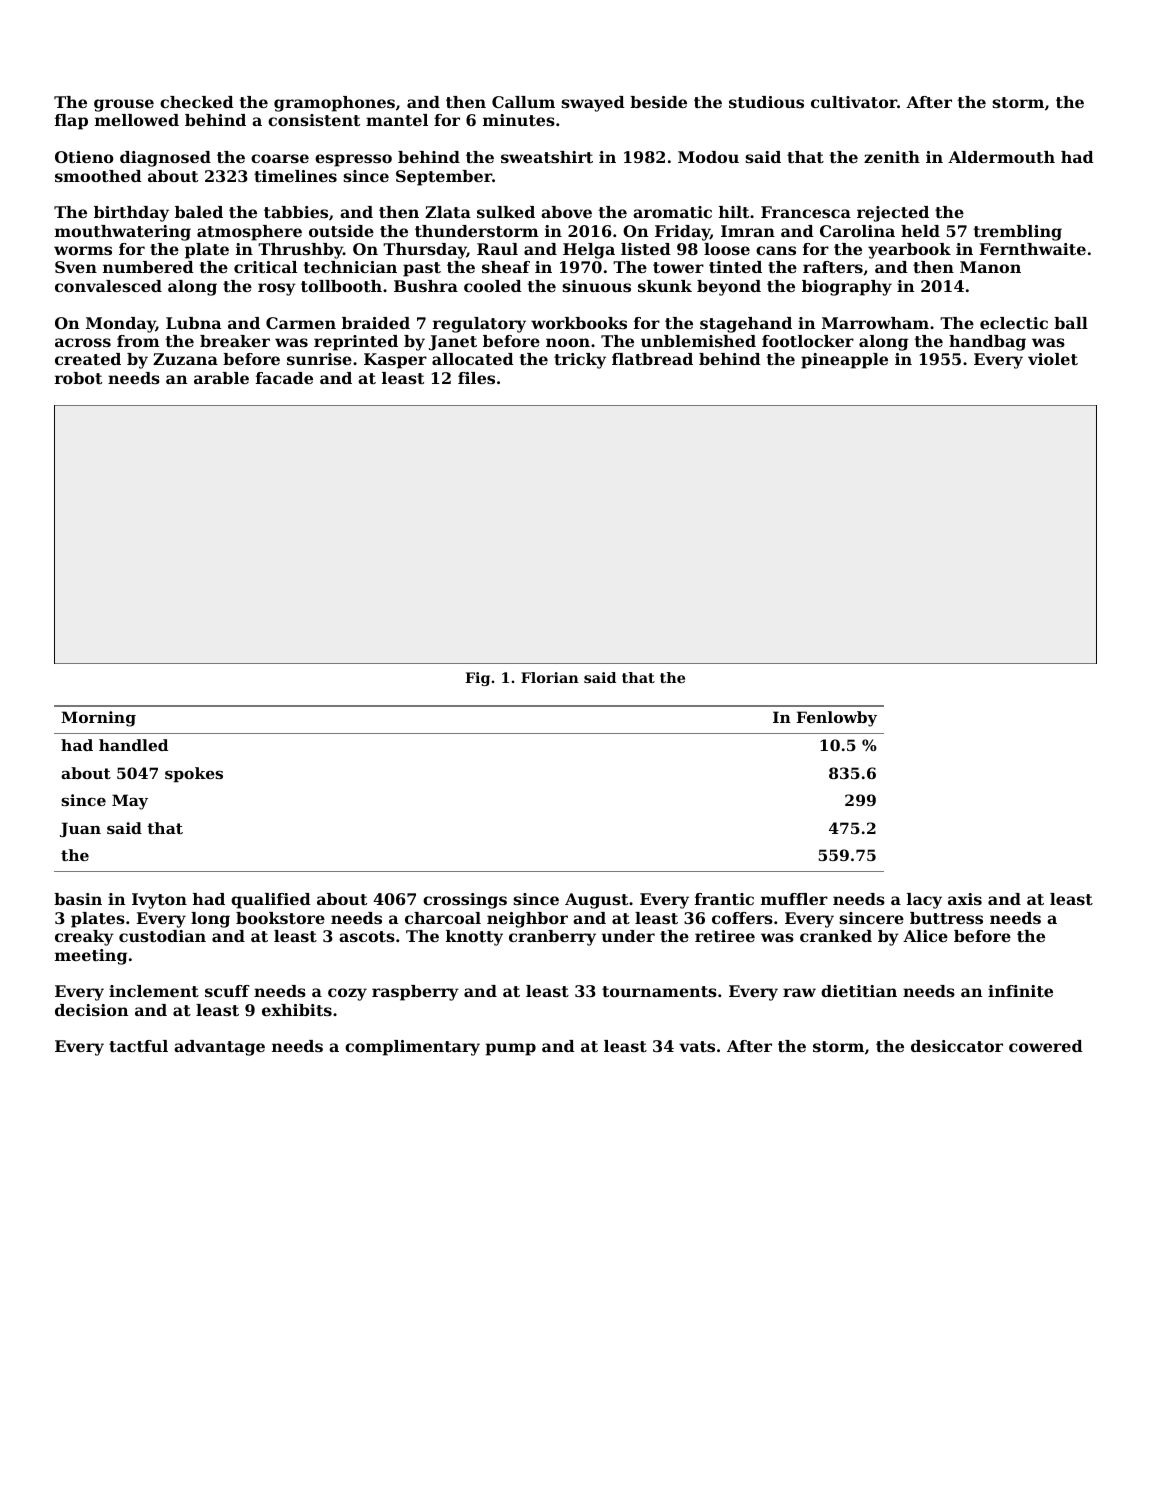 The height and width of the document is (1489, 1151). I want to click on advantage, so click(219, 1048).
